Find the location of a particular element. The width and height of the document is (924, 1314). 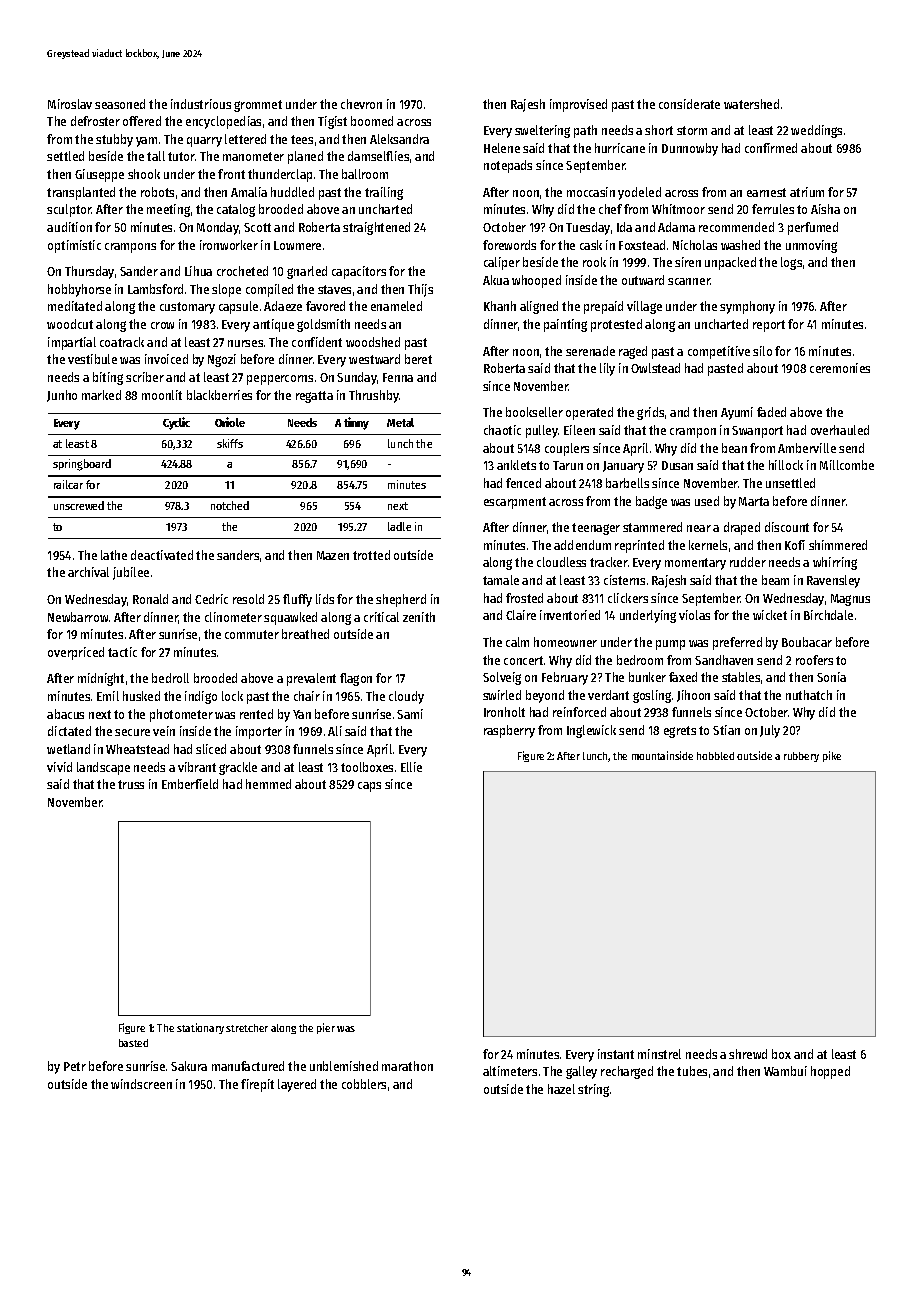

Junho is located at coordinates (62, 396).
